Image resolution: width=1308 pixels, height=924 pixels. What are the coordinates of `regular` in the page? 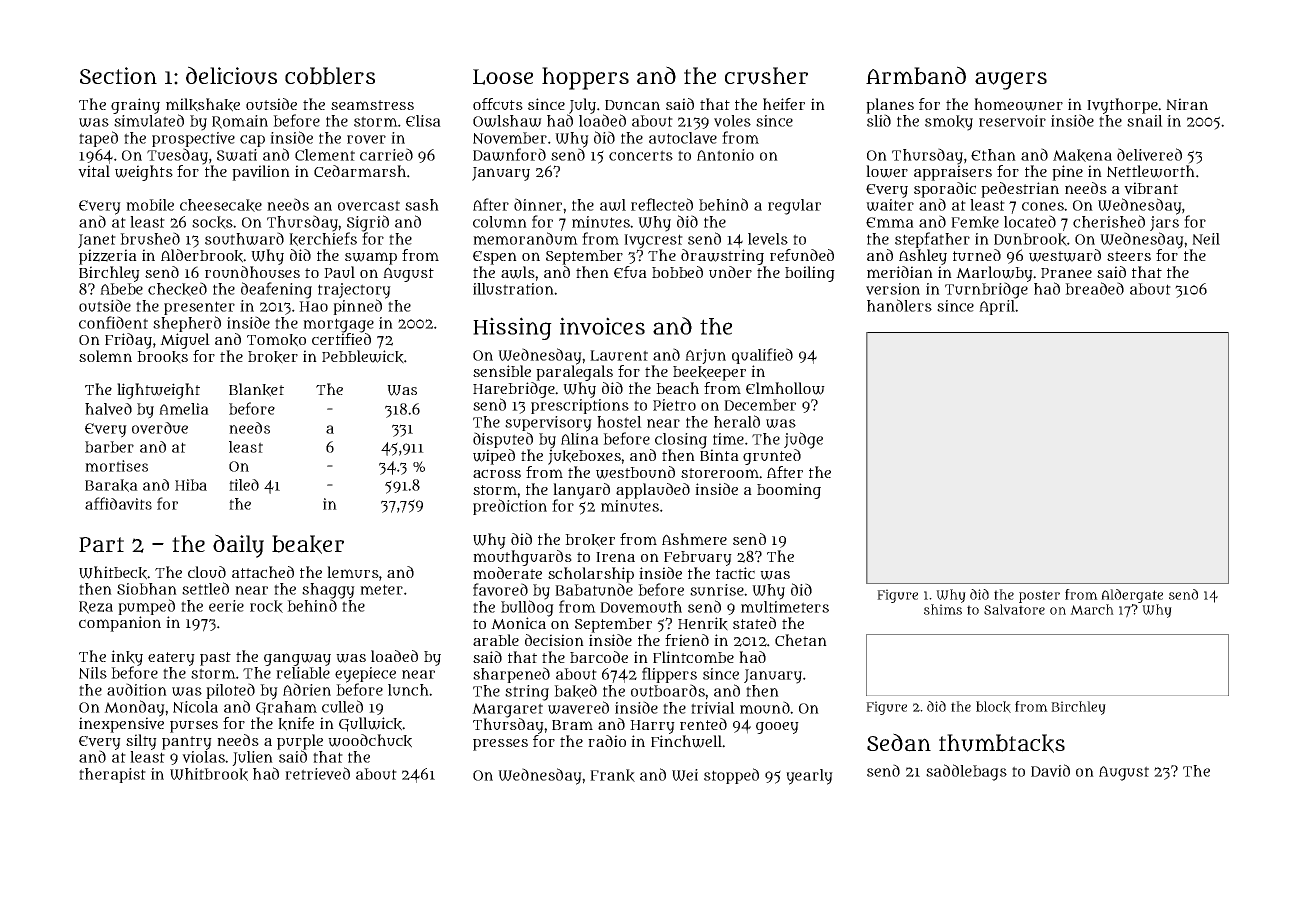 It's located at (794, 207).
